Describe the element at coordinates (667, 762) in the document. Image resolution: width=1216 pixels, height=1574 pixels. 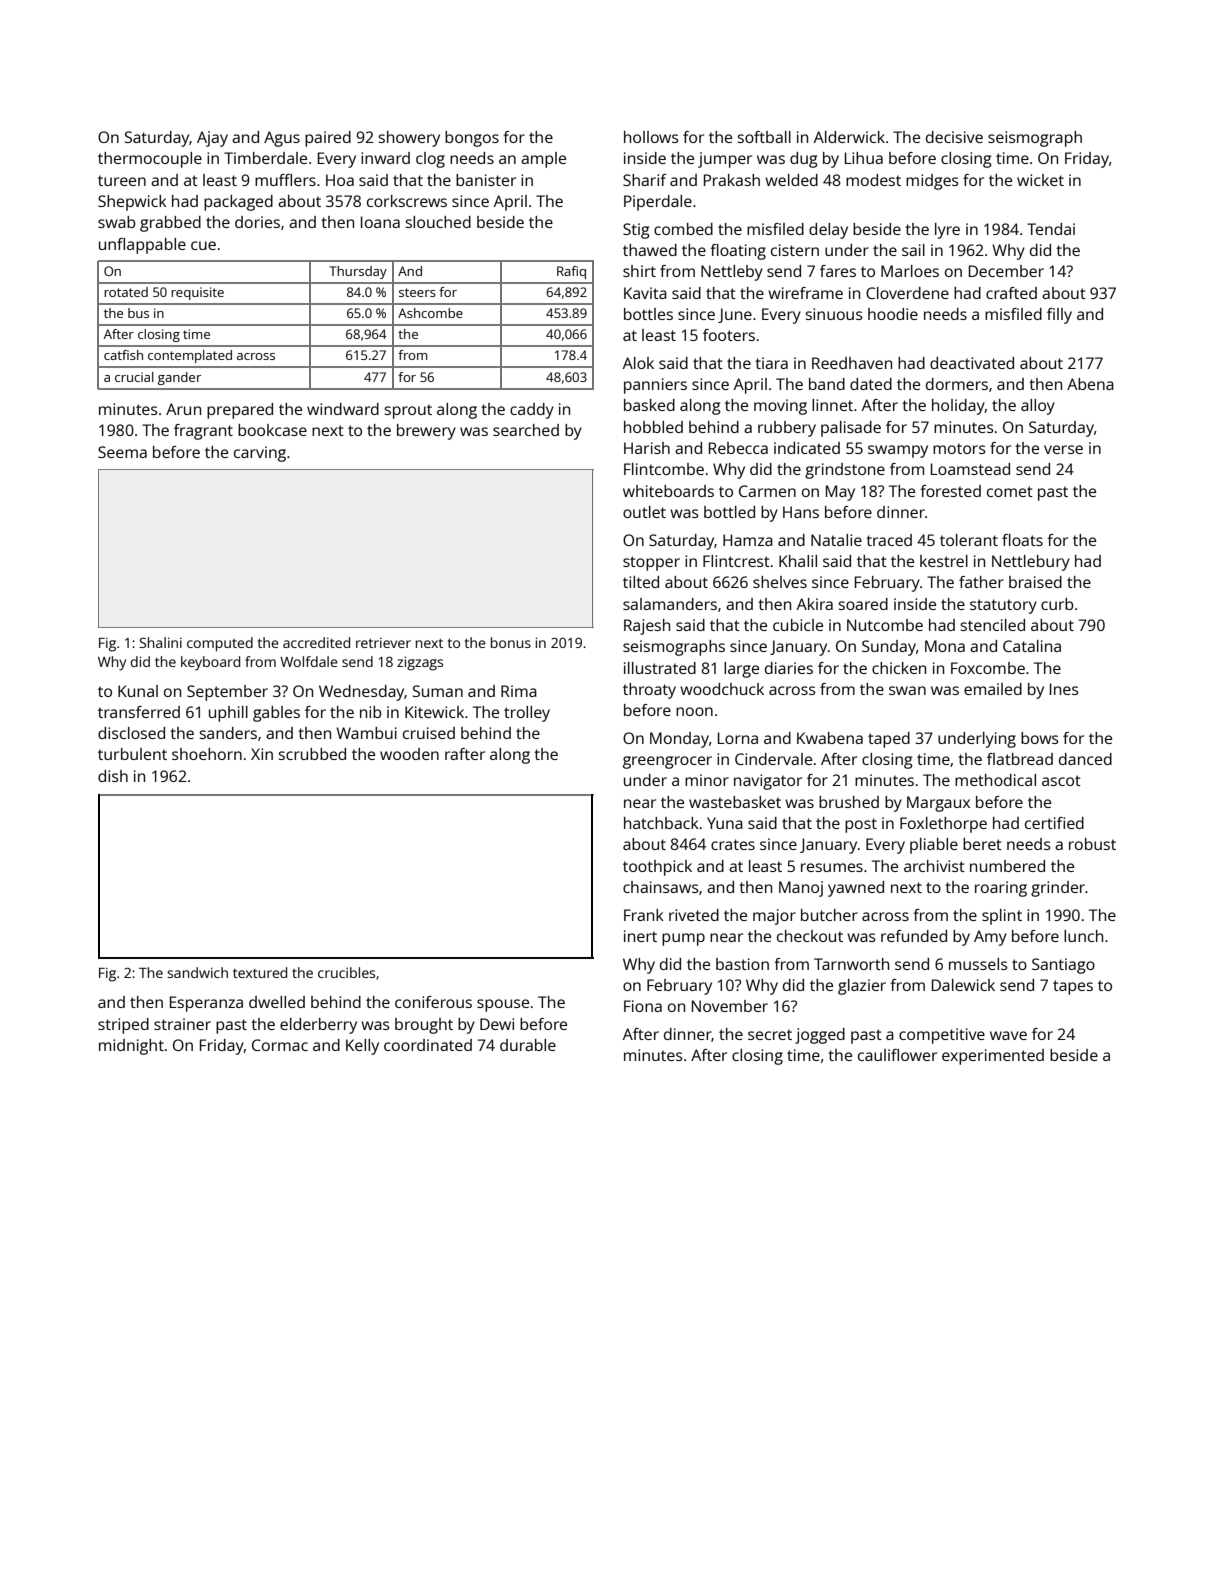
I see `greengrocer` at that location.
